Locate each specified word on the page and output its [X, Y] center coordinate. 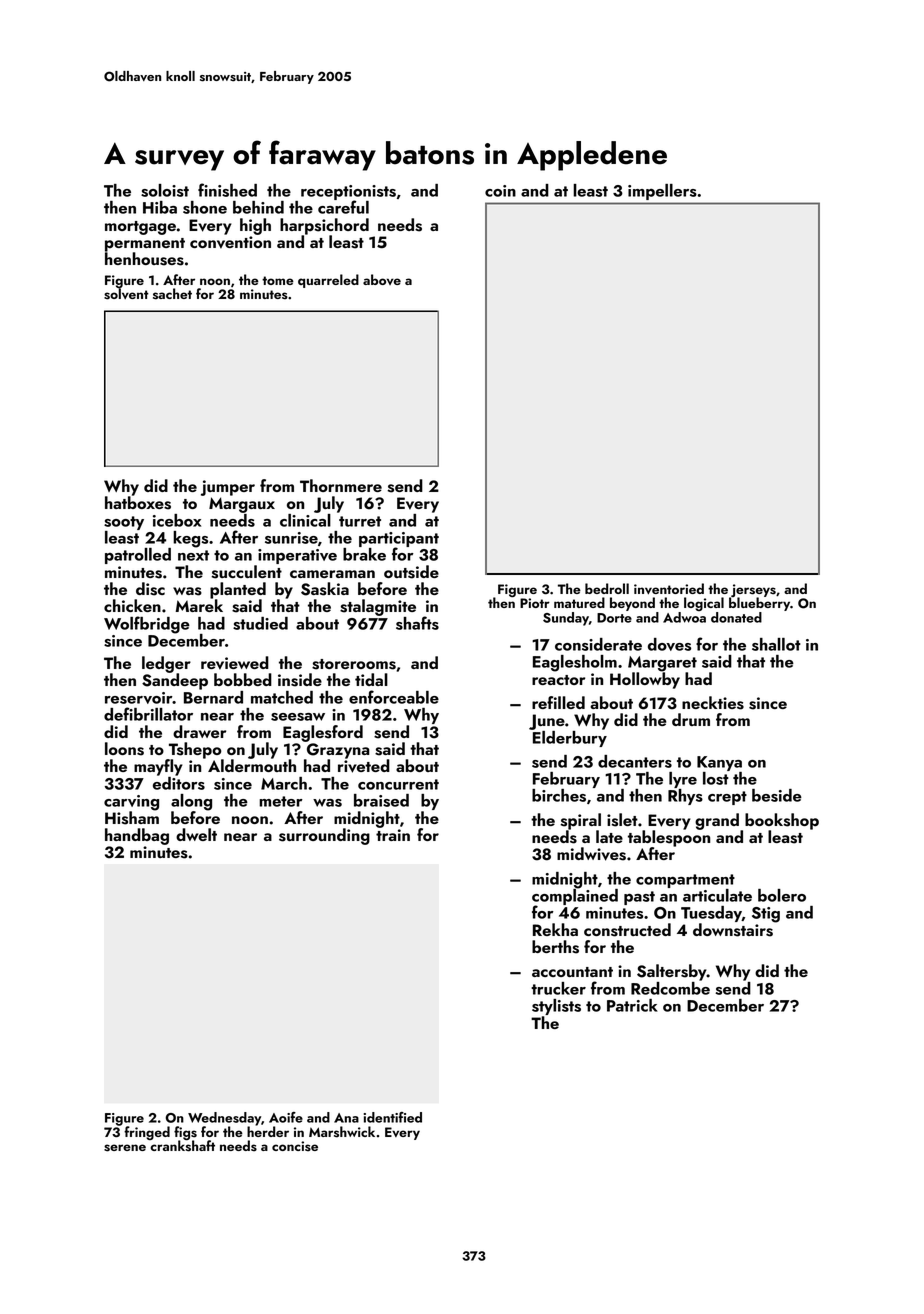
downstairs [733, 930]
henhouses [144, 259]
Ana [346, 1118]
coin [500, 191]
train [393, 835]
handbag [137, 836]
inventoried [669, 589]
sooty [124, 523]
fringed [147, 1133]
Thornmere [341, 485]
